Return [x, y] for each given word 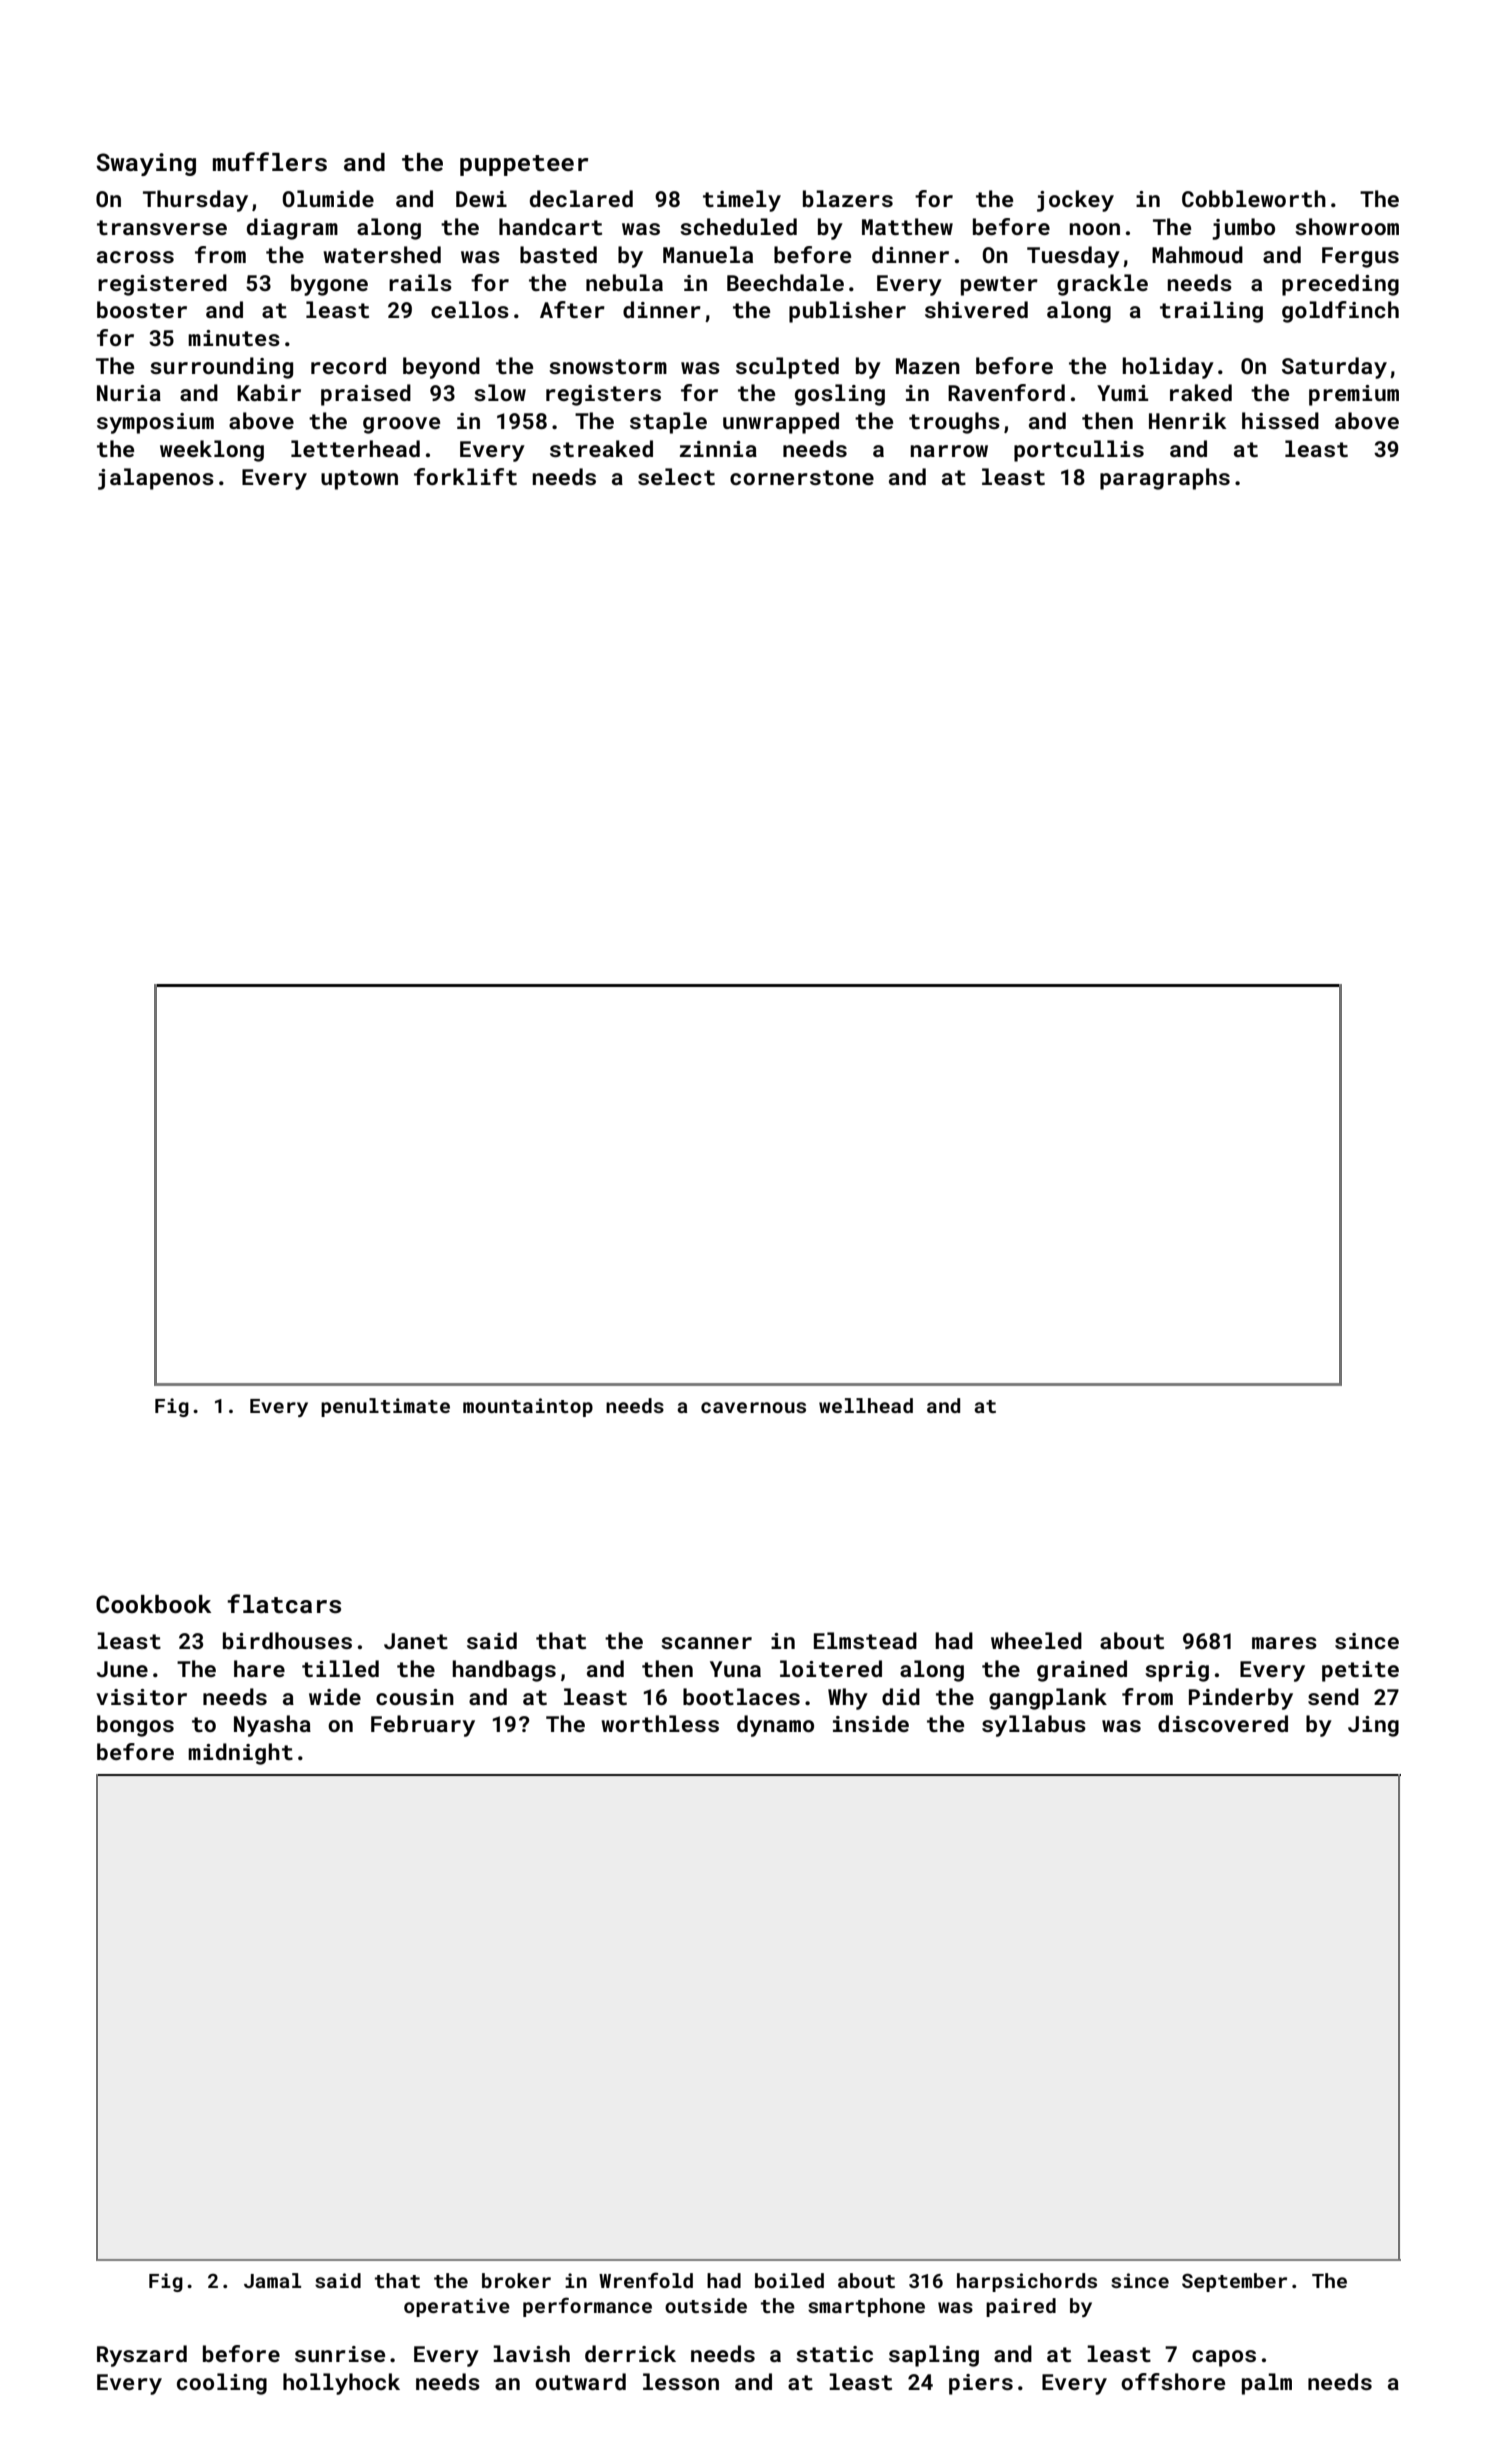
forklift [465, 476]
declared [581, 198]
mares [1284, 1643]
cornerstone [802, 477]
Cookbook [153, 1604]
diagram [292, 229]
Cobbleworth [1254, 198]
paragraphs [1165, 479]
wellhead [866, 1405]
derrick [630, 2353]
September [1234, 2282]
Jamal [272, 2280]
